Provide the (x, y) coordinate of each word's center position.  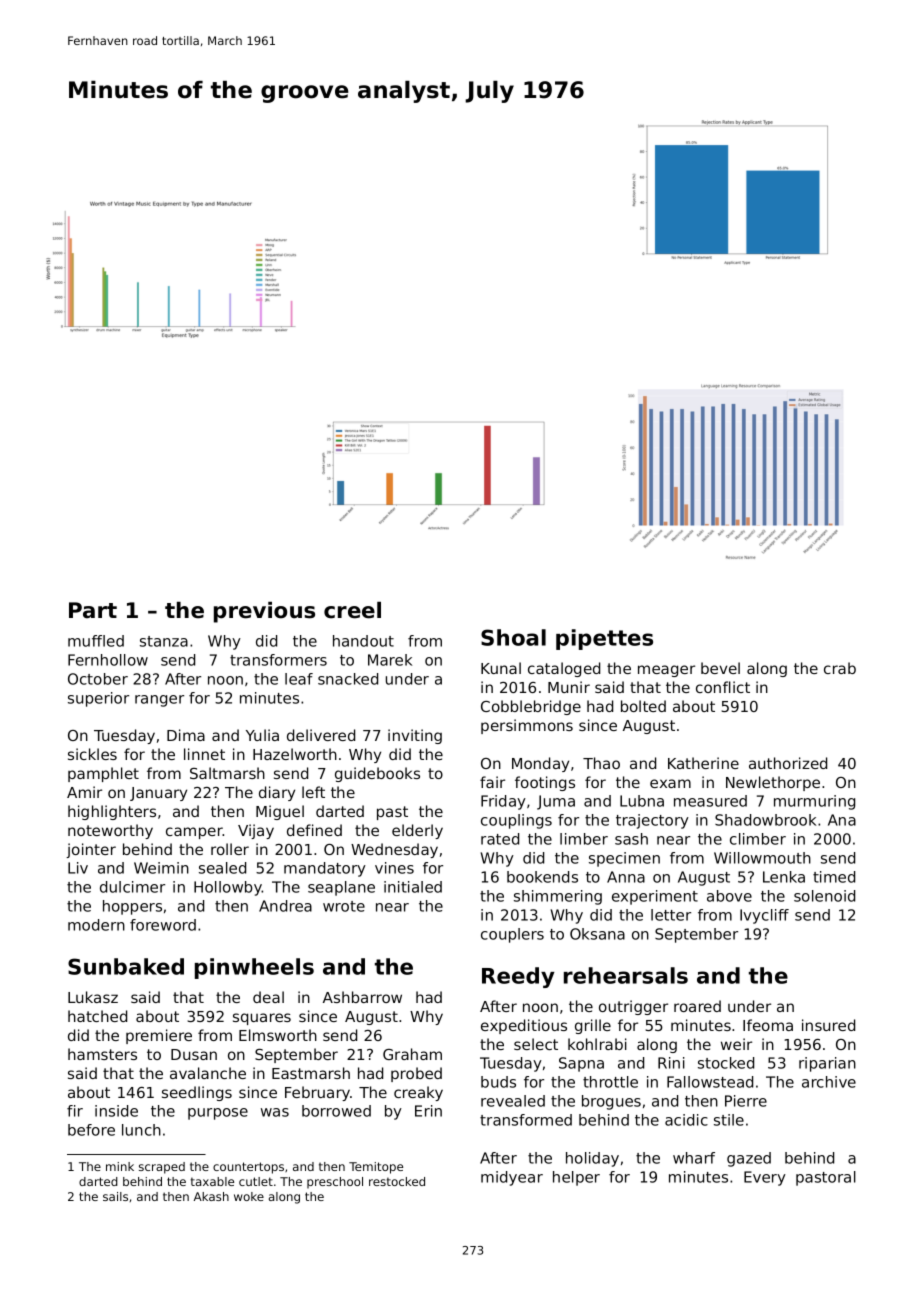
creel (352, 610)
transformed (526, 1120)
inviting (415, 736)
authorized (788, 763)
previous (264, 612)
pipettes (604, 639)
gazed (749, 1159)
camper (194, 833)
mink (120, 1166)
